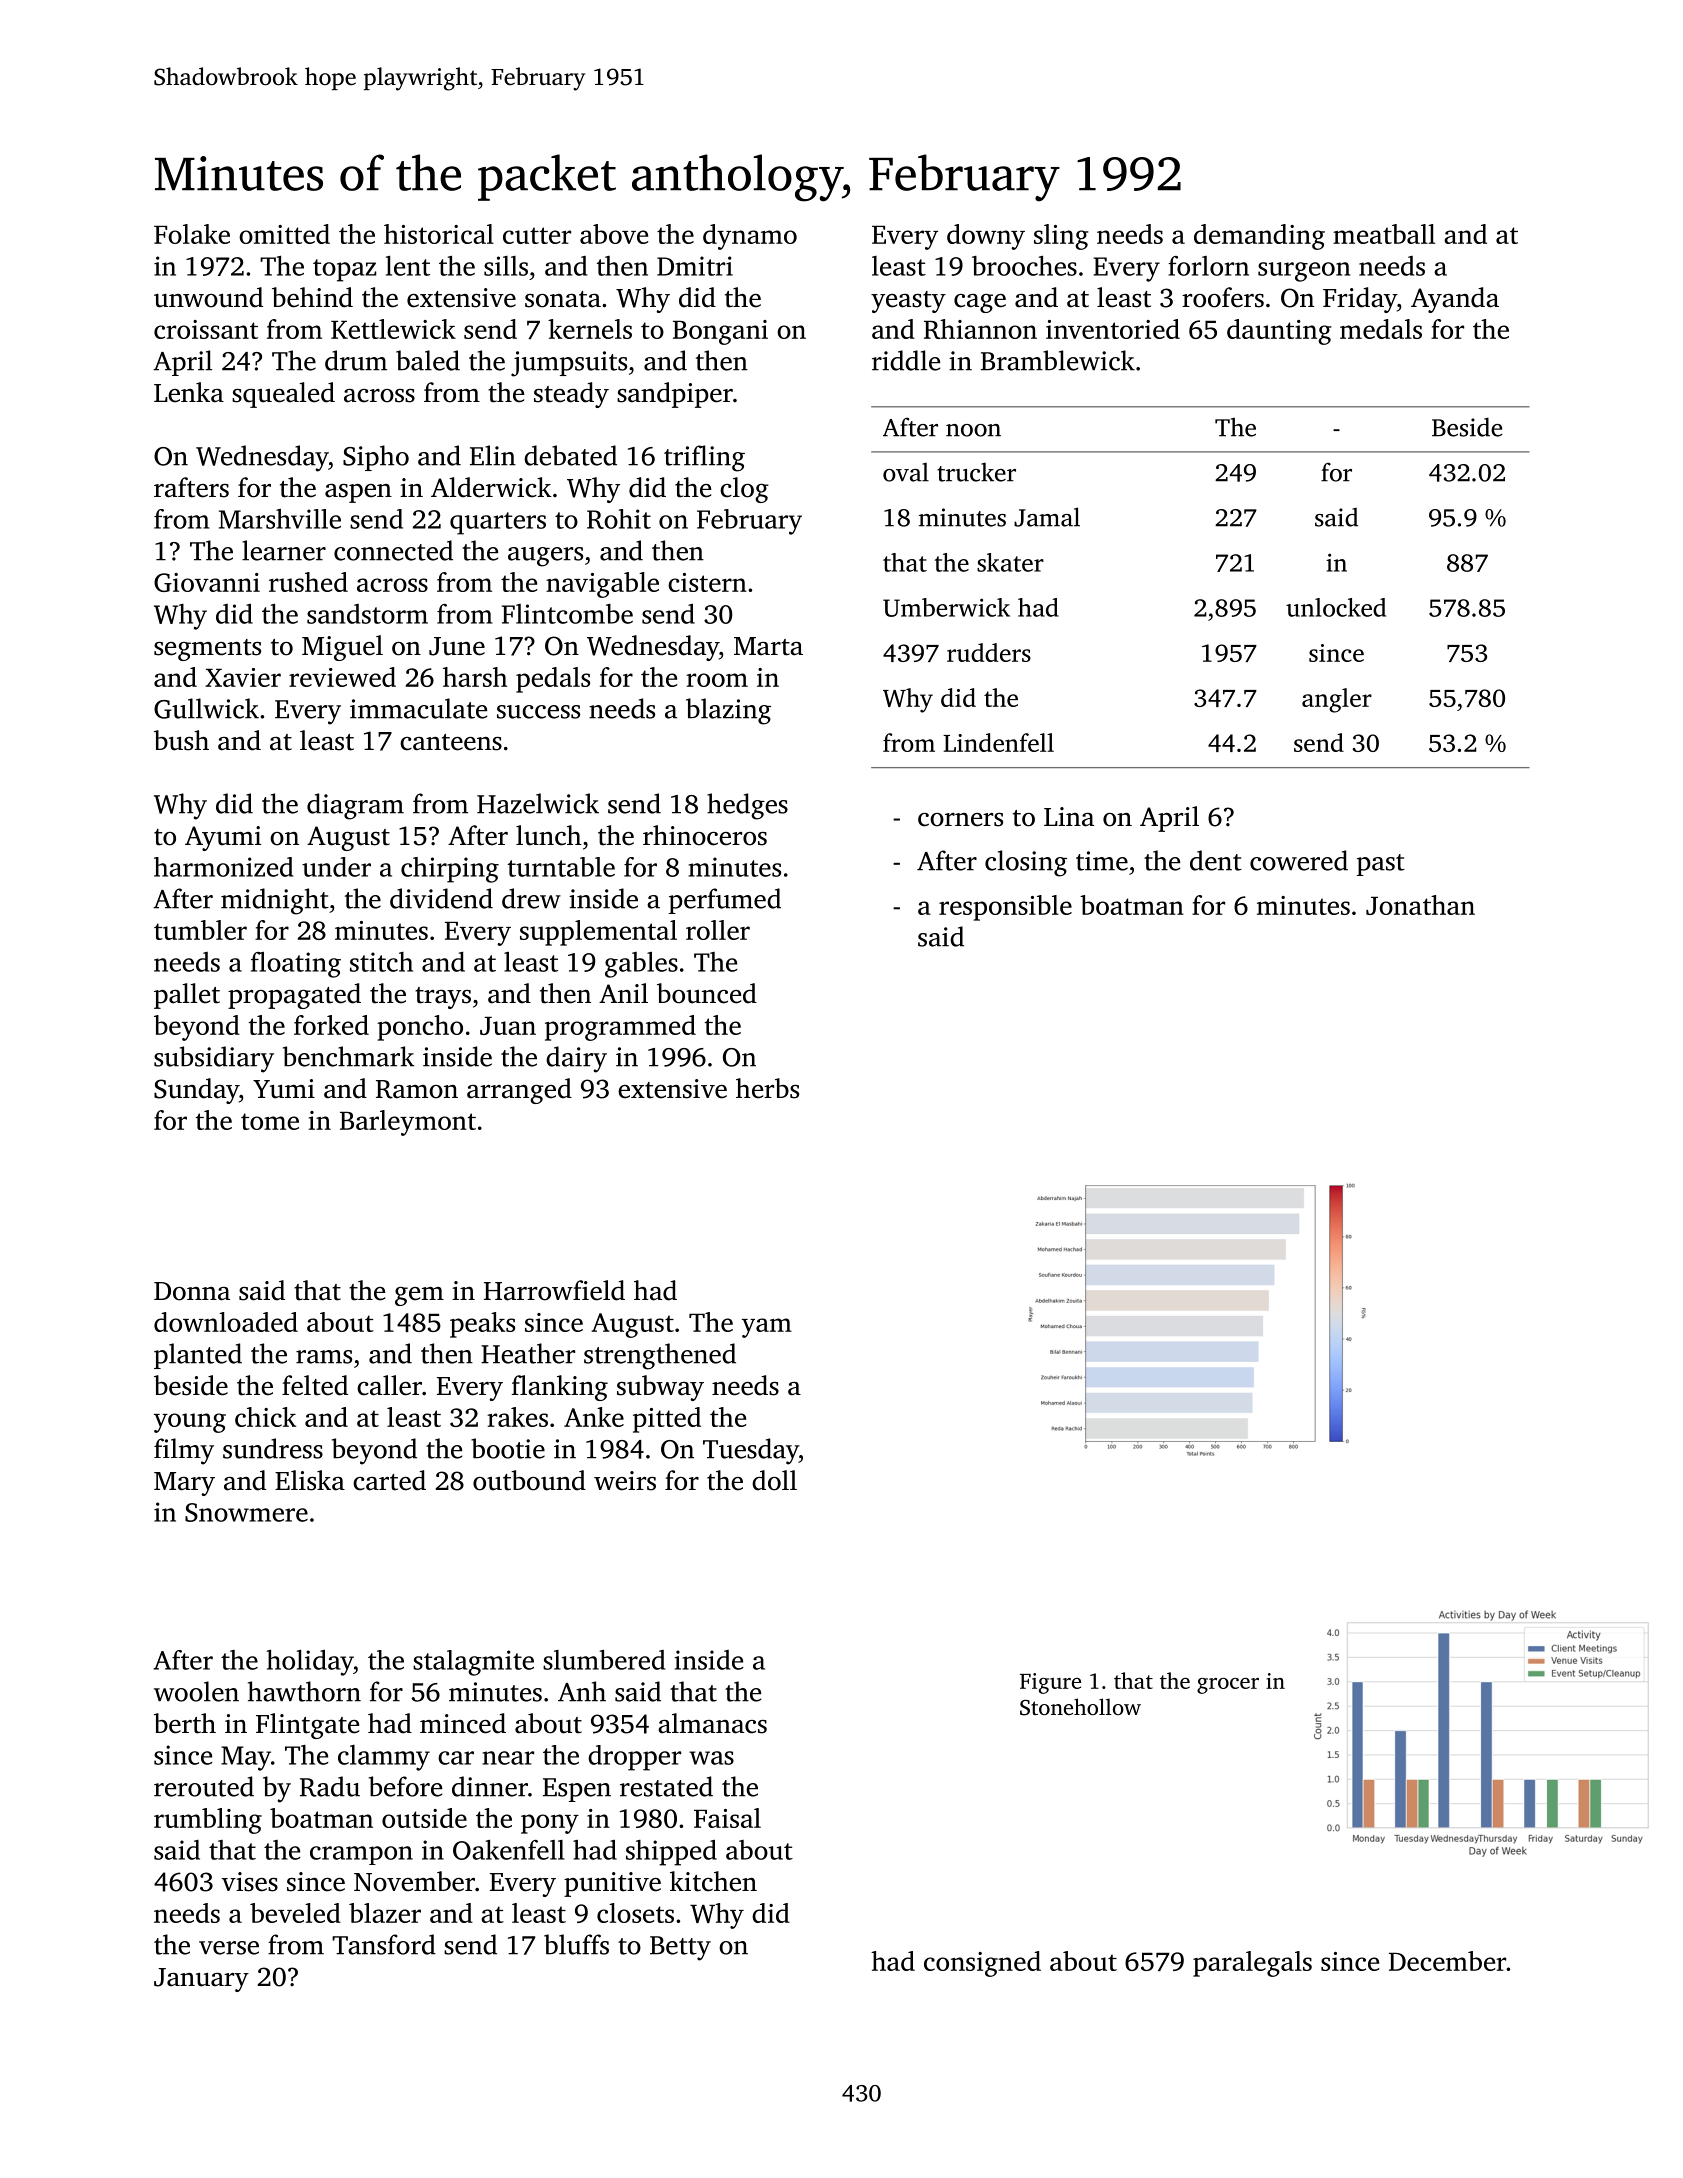 This page has width=1683, height=2178. Describe the element at coordinates (767, 1088) in the page. I see `herbs` at that location.
